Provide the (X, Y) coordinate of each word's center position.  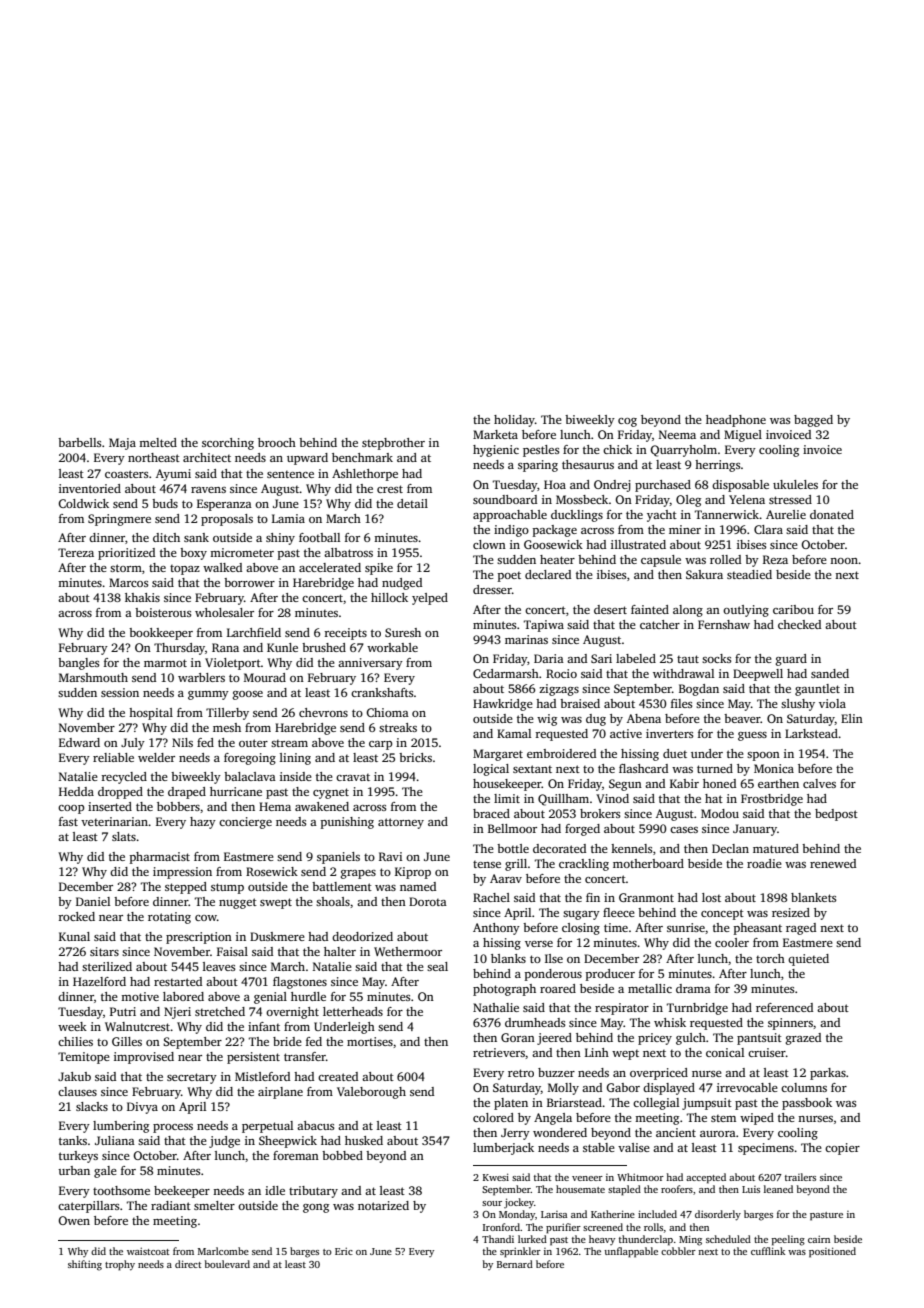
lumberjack (503, 1149)
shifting (85, 1265)
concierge (245, 823)
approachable (510, 516)
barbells (79, 442)
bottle (513, 848)
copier (842, 1149)
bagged (813, 421)
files (681, 703)
